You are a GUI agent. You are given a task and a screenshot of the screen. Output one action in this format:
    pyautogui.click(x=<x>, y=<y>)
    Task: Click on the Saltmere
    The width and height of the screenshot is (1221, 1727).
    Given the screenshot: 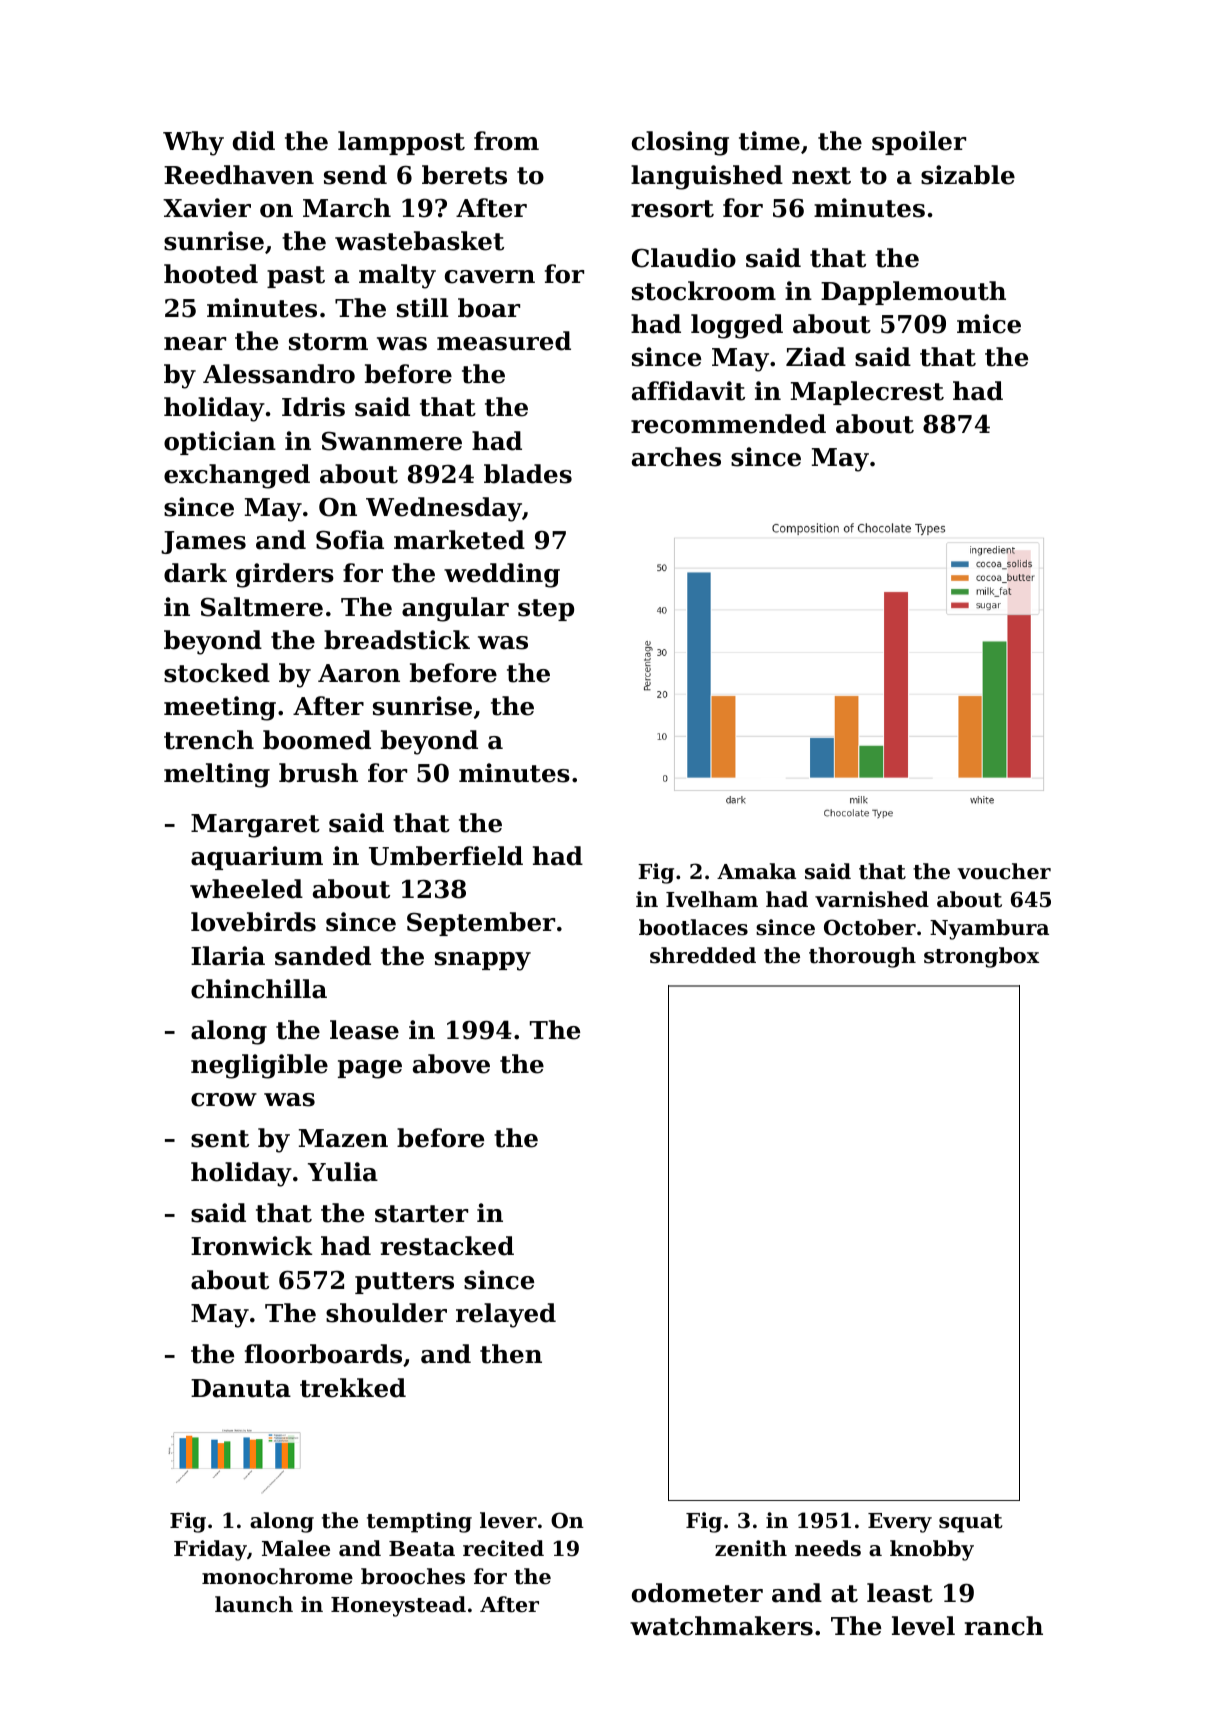 What is the action you would take?
    pyautogui.click(x=262, y=607)
